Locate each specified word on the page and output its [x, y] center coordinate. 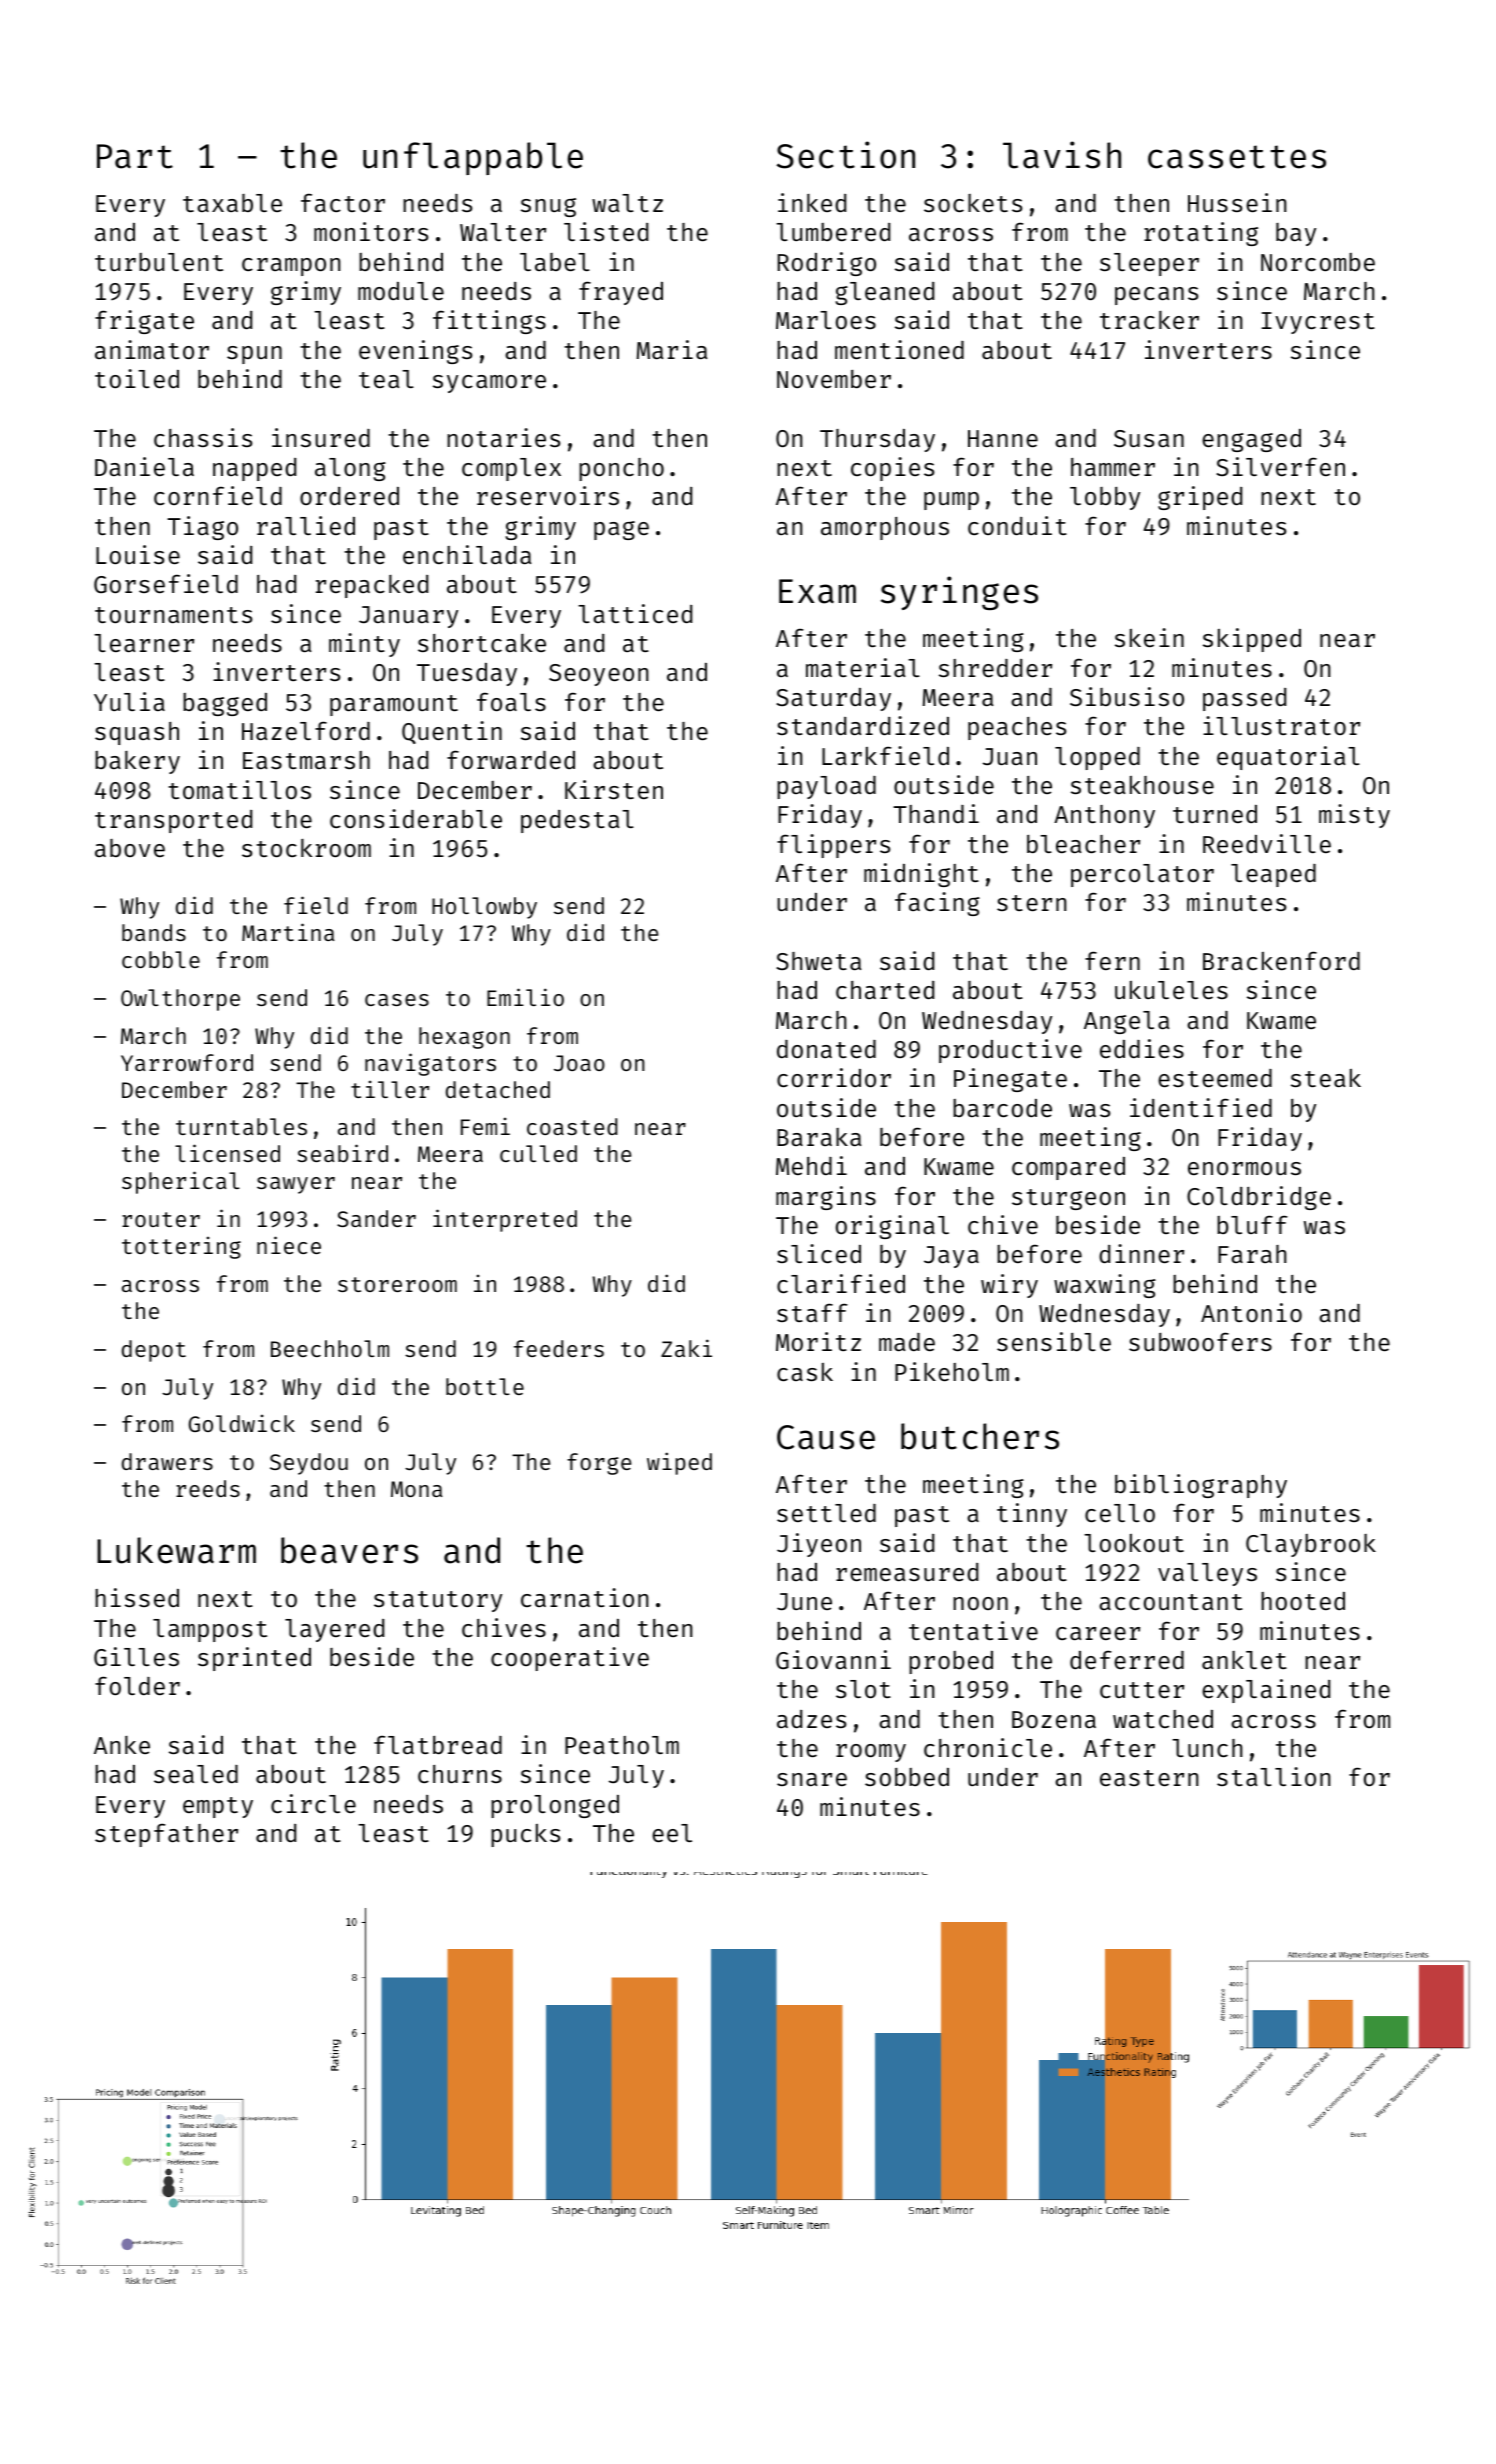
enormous [1244, 1168]
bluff [1252, 1224]
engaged [1251, 440]
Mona [417, 1489]
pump [951, 501]
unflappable [473, 158]
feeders [559, 1348]
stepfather [166, 1835]
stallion [1274, 1776]
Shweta [818, 961]
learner [144, 643]
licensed [227, 1153]
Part [135, 156]
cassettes [1237, 157]
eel [672, 1833]
